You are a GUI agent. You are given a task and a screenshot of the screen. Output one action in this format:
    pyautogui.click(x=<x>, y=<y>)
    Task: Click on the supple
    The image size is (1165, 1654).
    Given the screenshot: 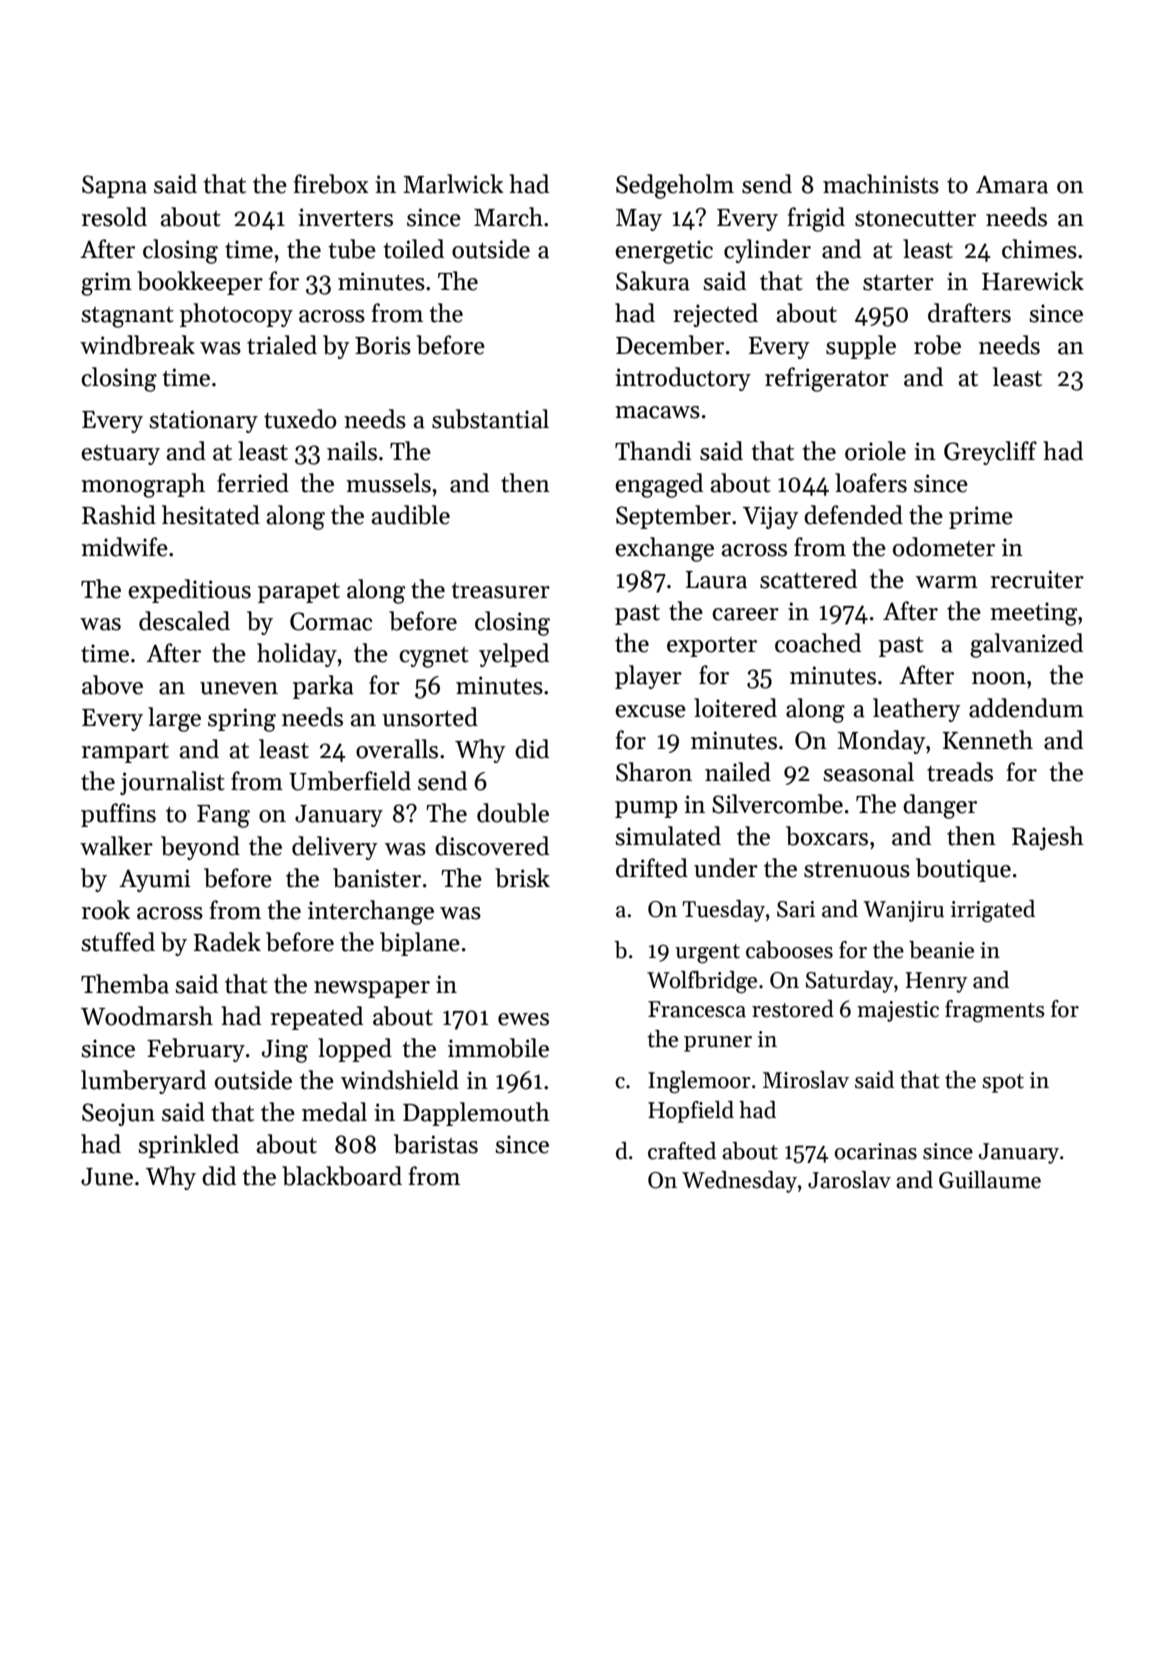 What is the action you would take?
    pyautogui.click(x=861, y=347)
